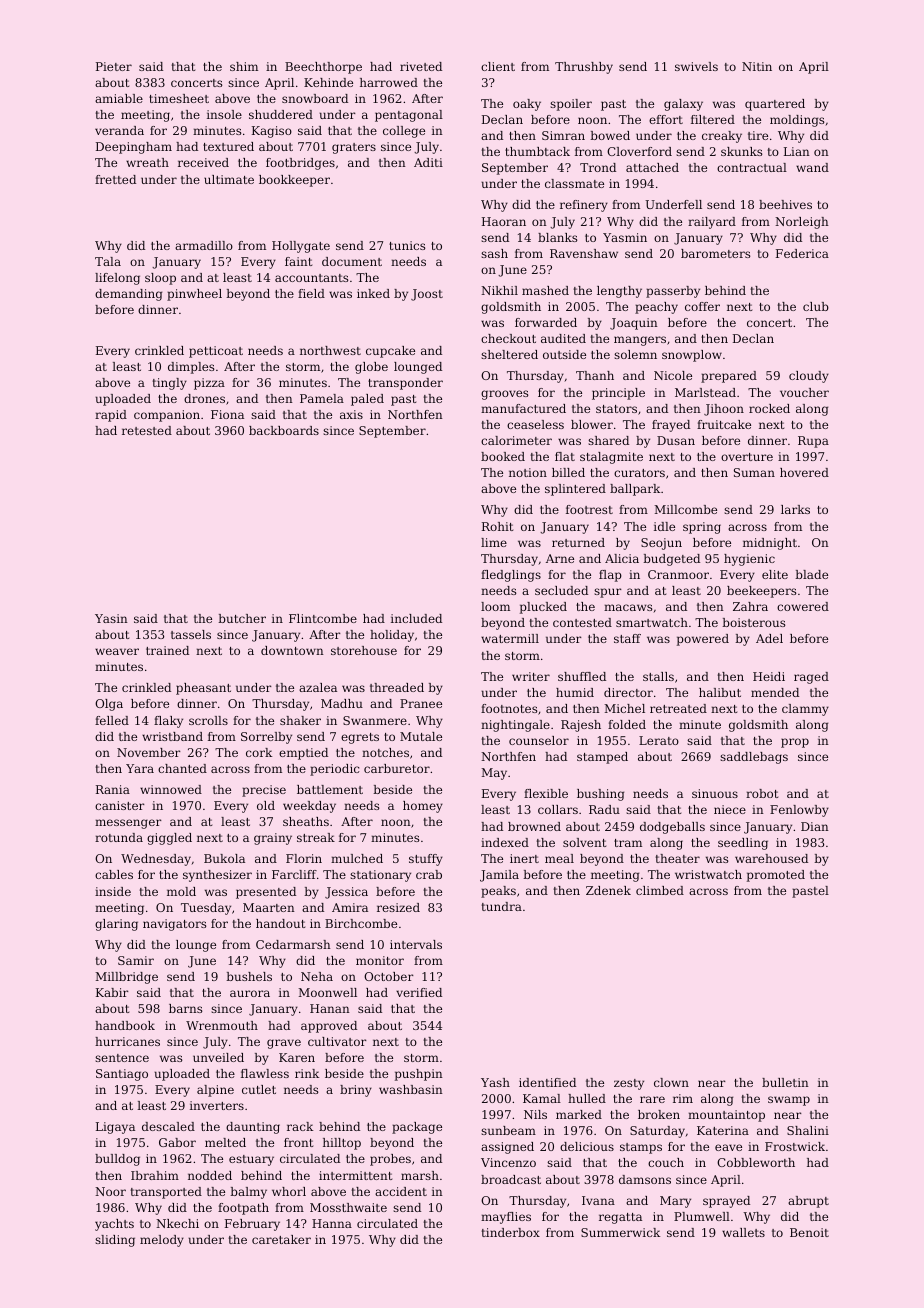 The image size is (924, 1308). I want to click on Samir, so click(136, 960).
